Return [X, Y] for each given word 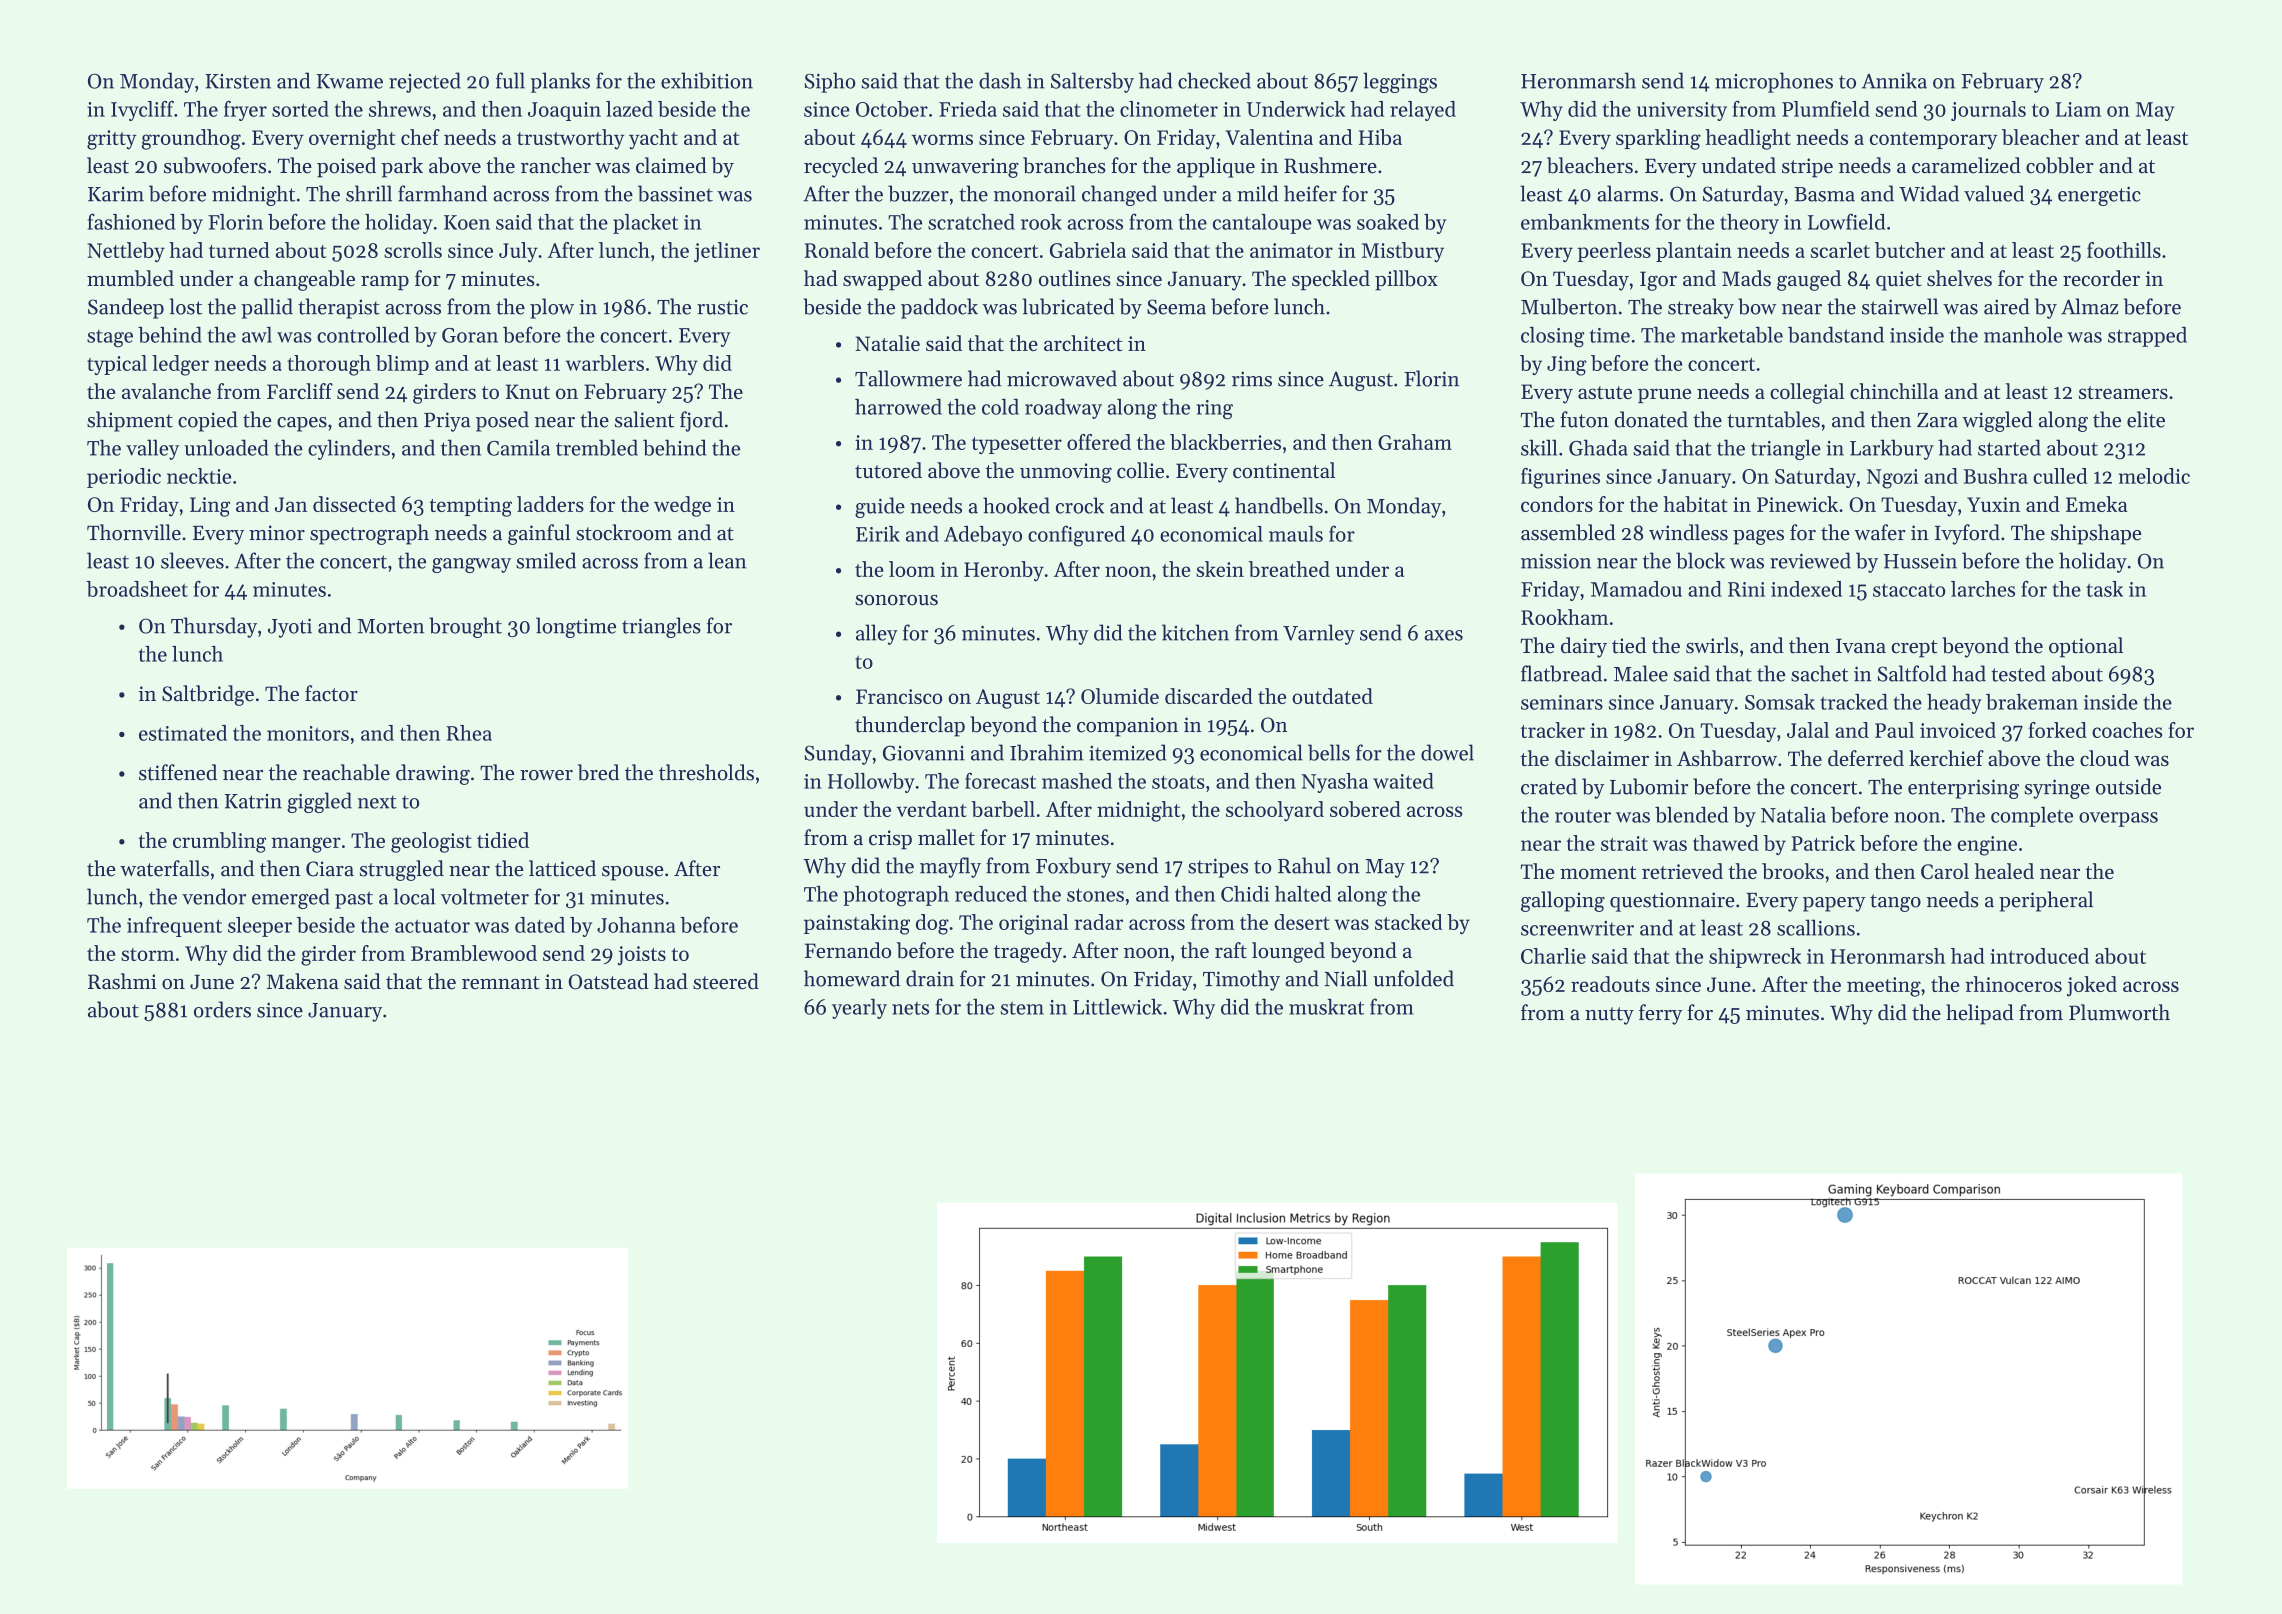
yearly [859, 1008]
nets [910, 1008]
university [1682, 111]
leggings [1400, 82]
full [510, 80]
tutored [888, 470]
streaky [1701, 308]
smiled [546, 560]
